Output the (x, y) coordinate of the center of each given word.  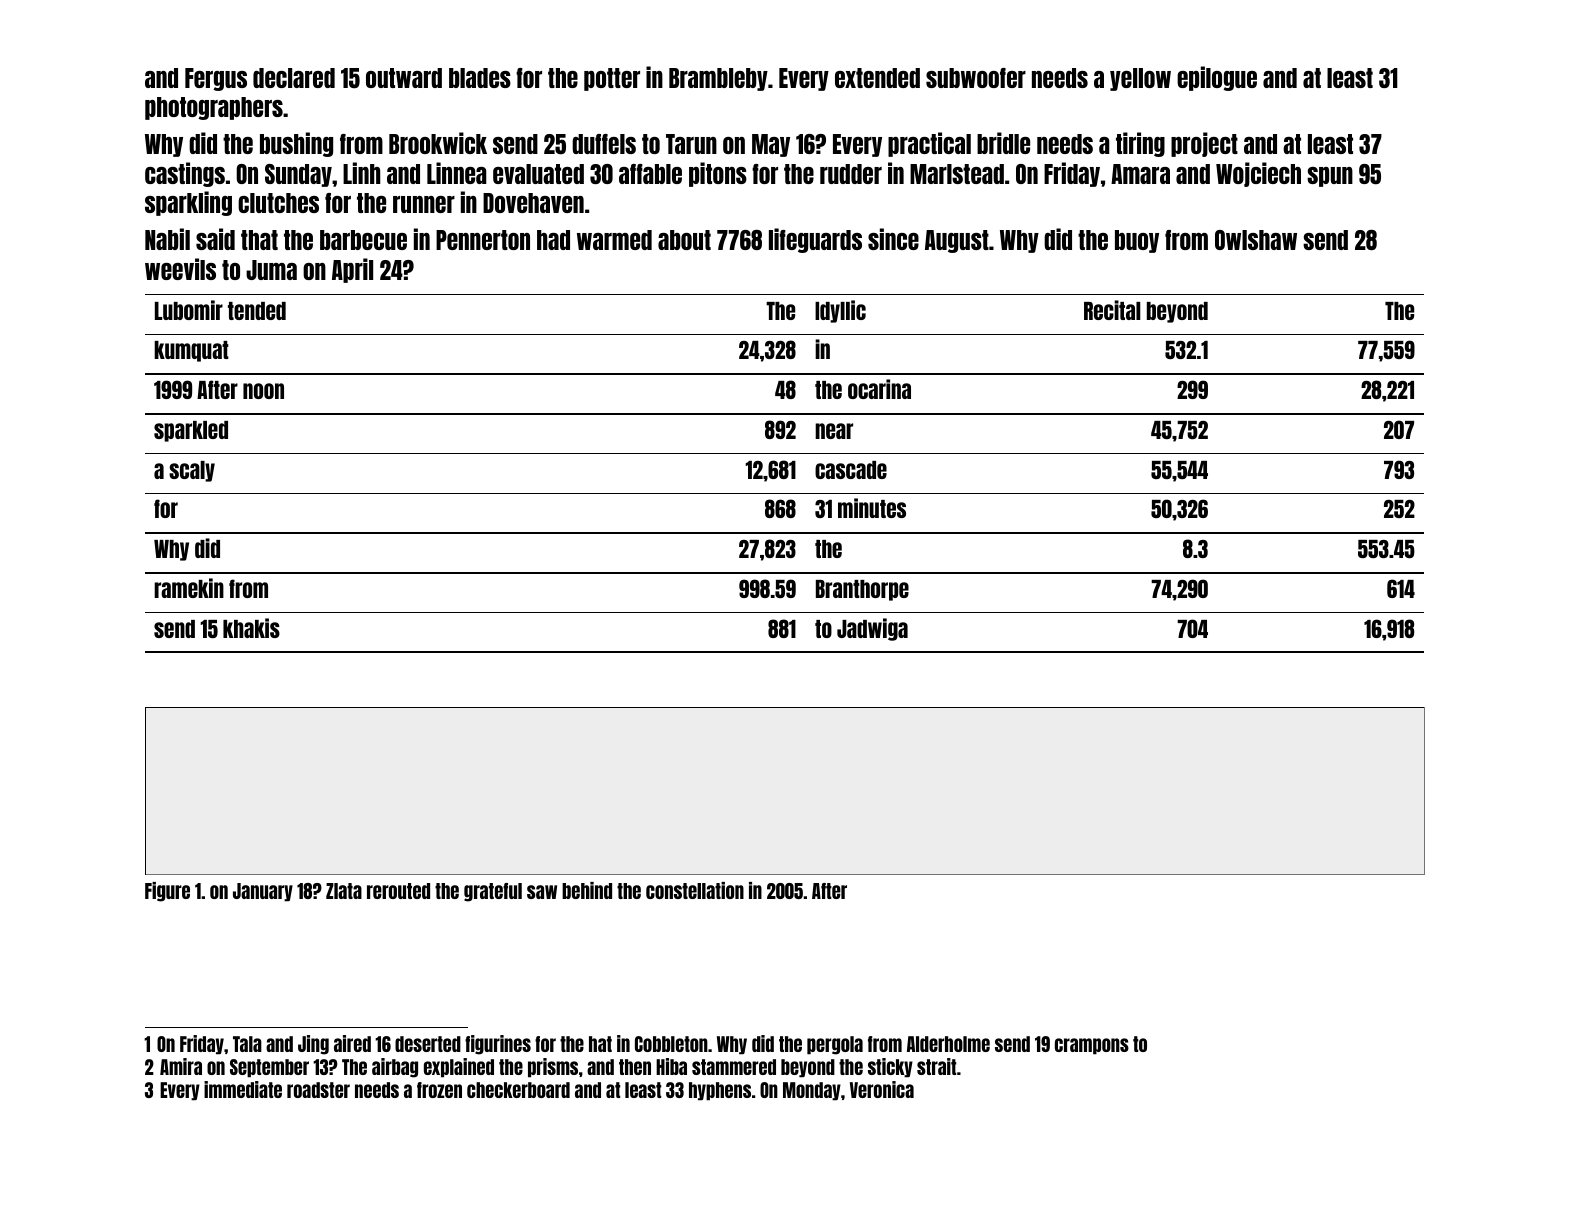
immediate (243, 1089)
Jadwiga (872, 629)
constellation (695, 890)
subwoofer (976, 78)
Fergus (216, 79)
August (957, 241)
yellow (1140, 79)
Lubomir (189, 310)
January (263, 892)
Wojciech (1258, 174)
